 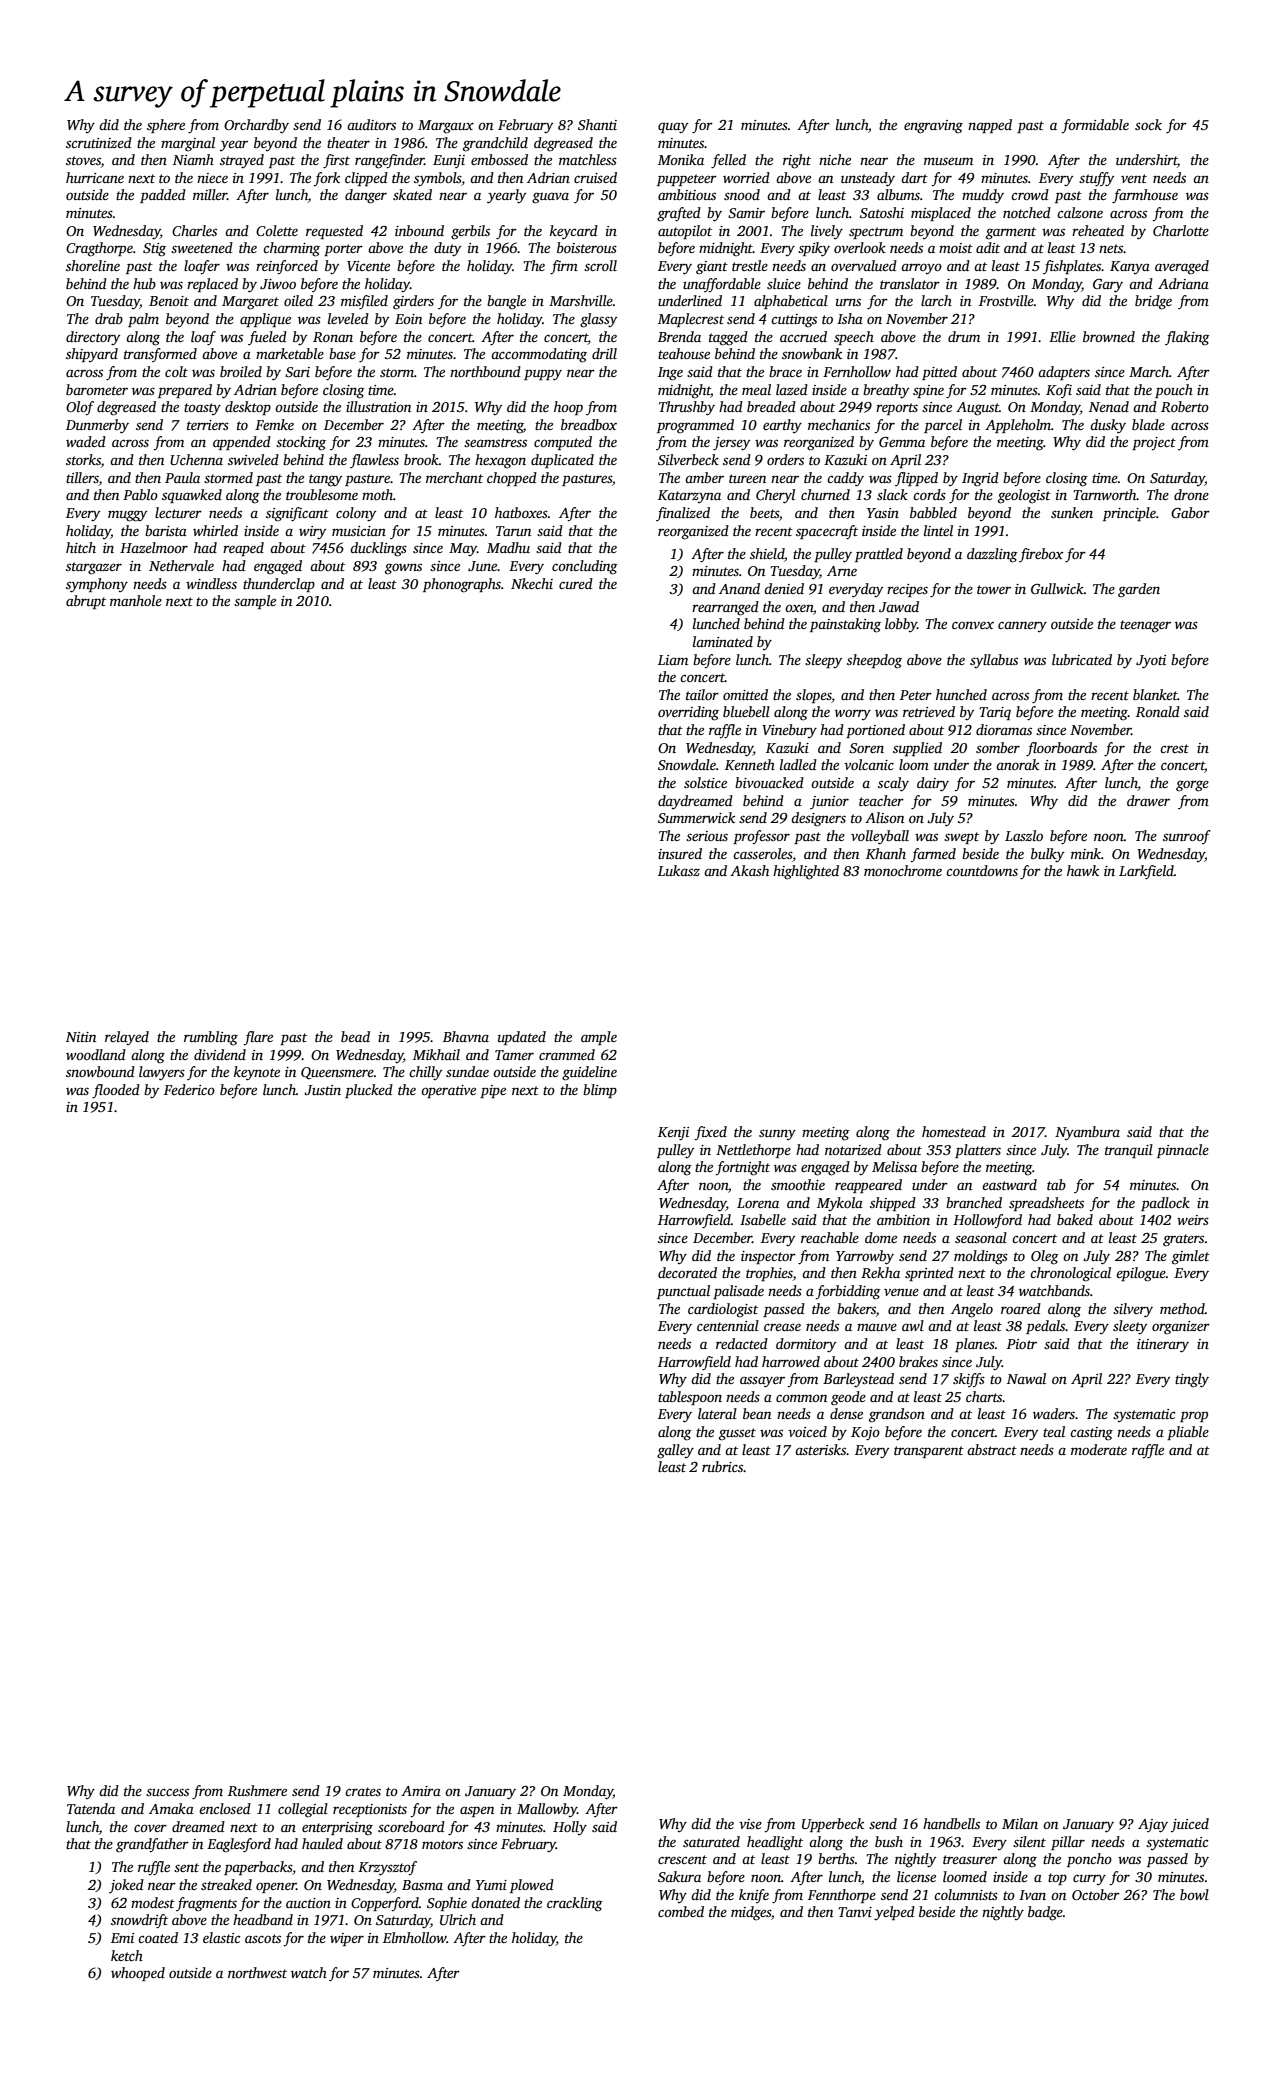 What do you see at coordinates (491, 1885) in the page?
I see `Yumi` at bounding box center [491, 1885].
